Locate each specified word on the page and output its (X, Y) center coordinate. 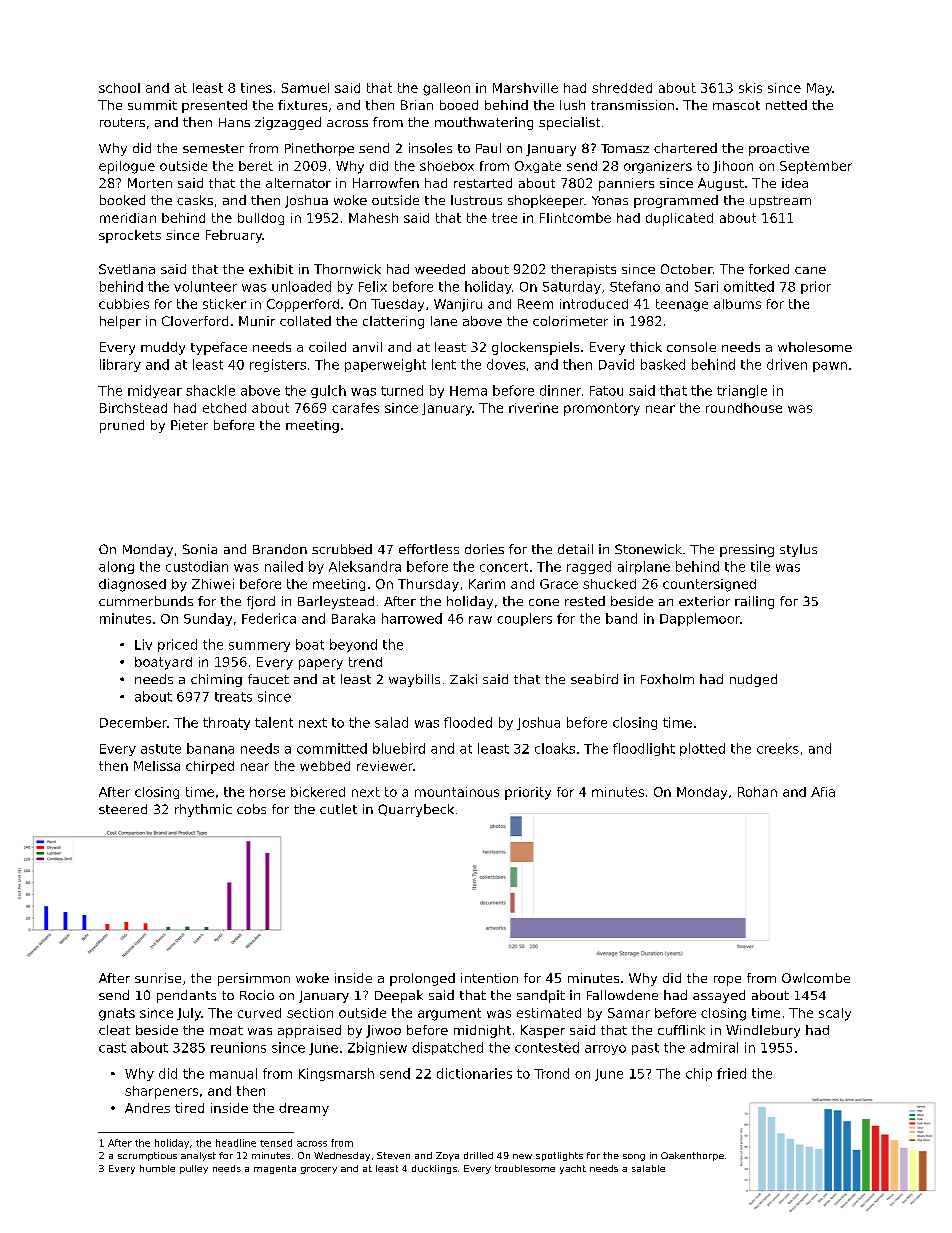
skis (750, 88)
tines (256, 88)
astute (161, 749)
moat (226, 1030)
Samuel (305, 88)
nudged (753, 680)
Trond (551, 1073)
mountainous (457, 792)
